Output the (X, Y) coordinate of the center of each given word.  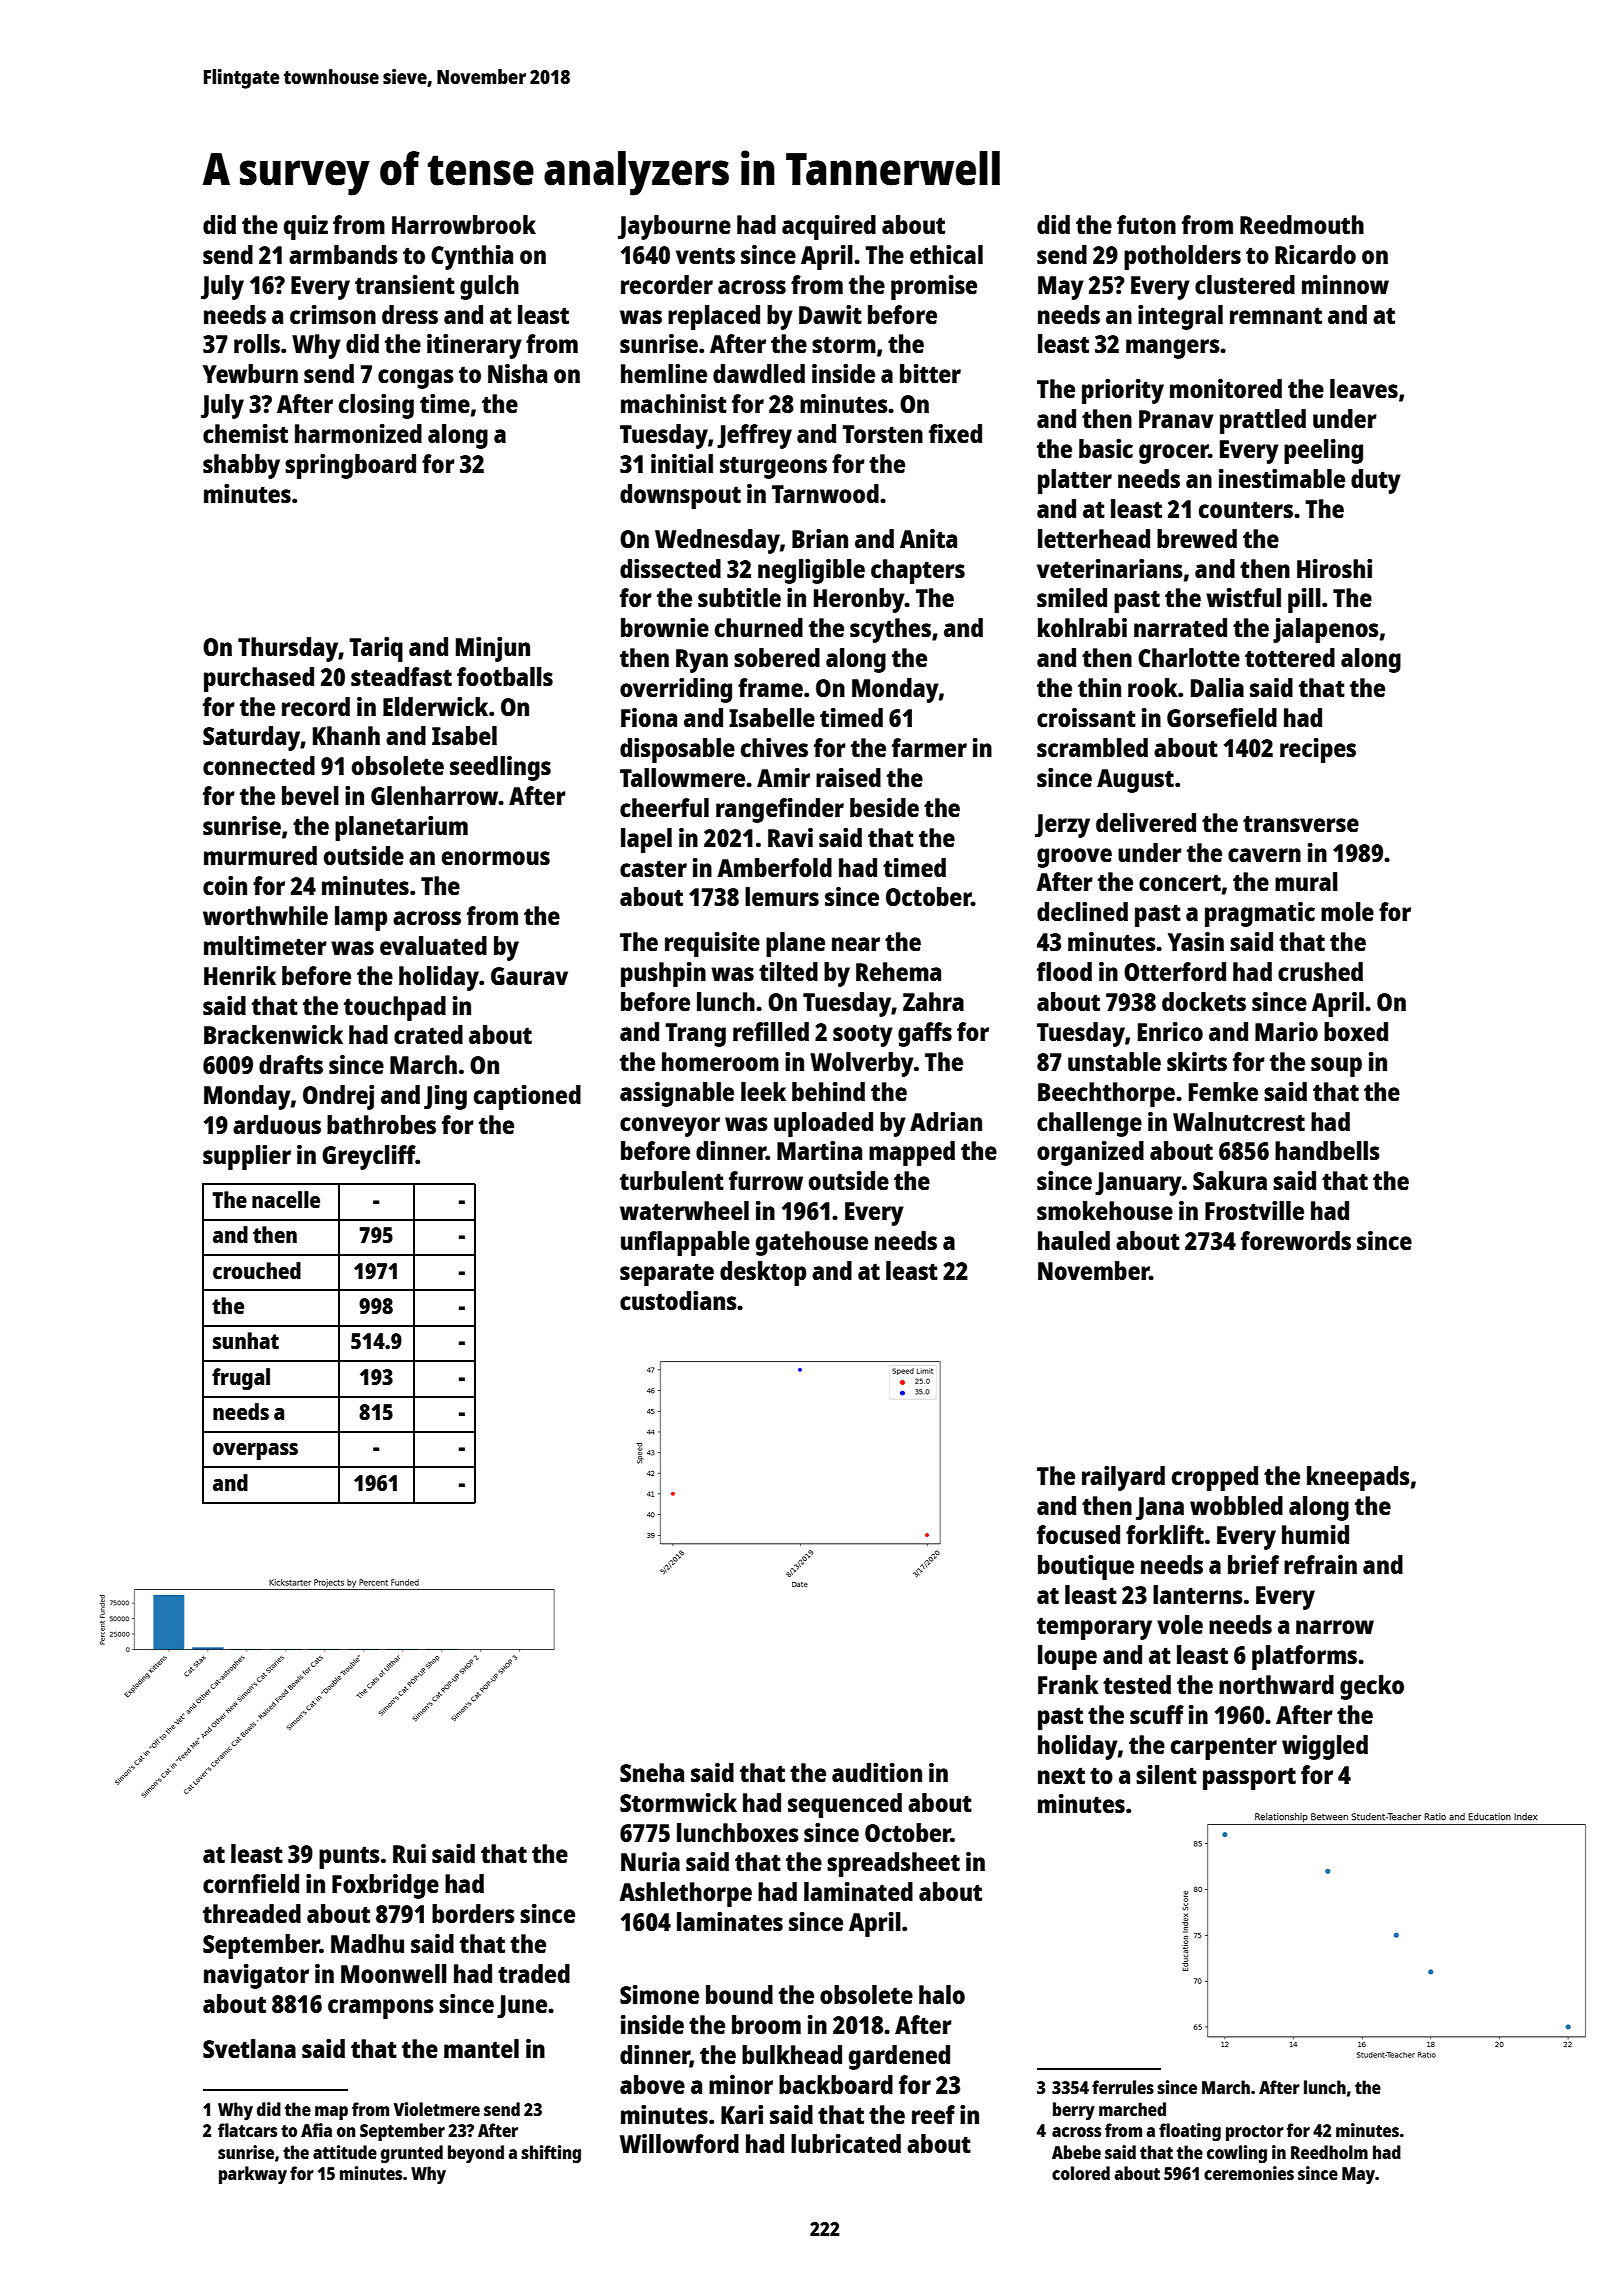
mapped (912, 1153)
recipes (1318, 750)
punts (349, 1857)
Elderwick (435, 706)
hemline (664, 373)
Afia (316, 2130)
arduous (277, 1124)
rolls (257, 343)
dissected (670, 568)
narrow (1335, 1627)
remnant (1276, 315)
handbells (1327, 1150)
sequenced (845, 1805)
